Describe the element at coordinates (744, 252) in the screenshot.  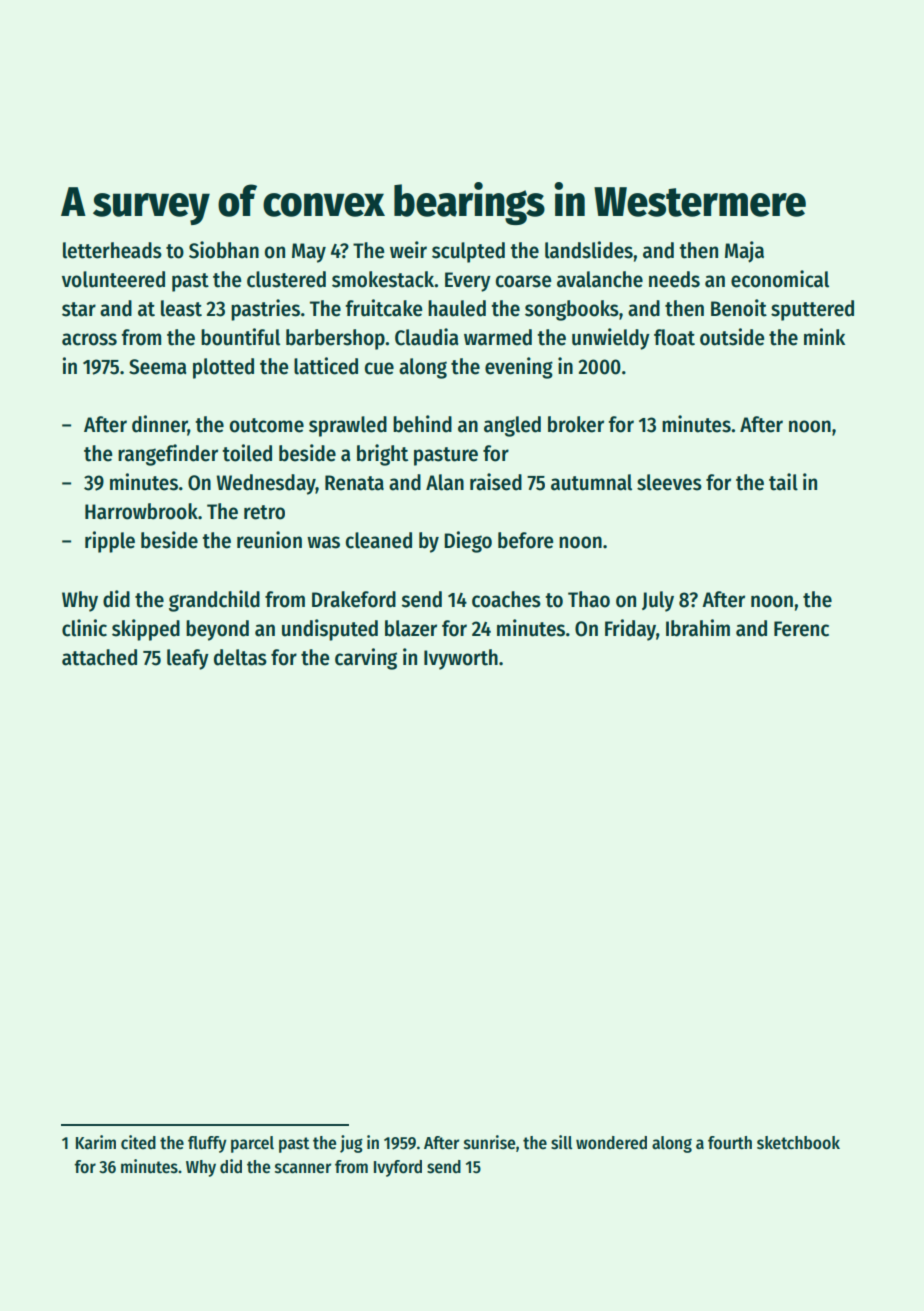
I see `Maja` at that location.
